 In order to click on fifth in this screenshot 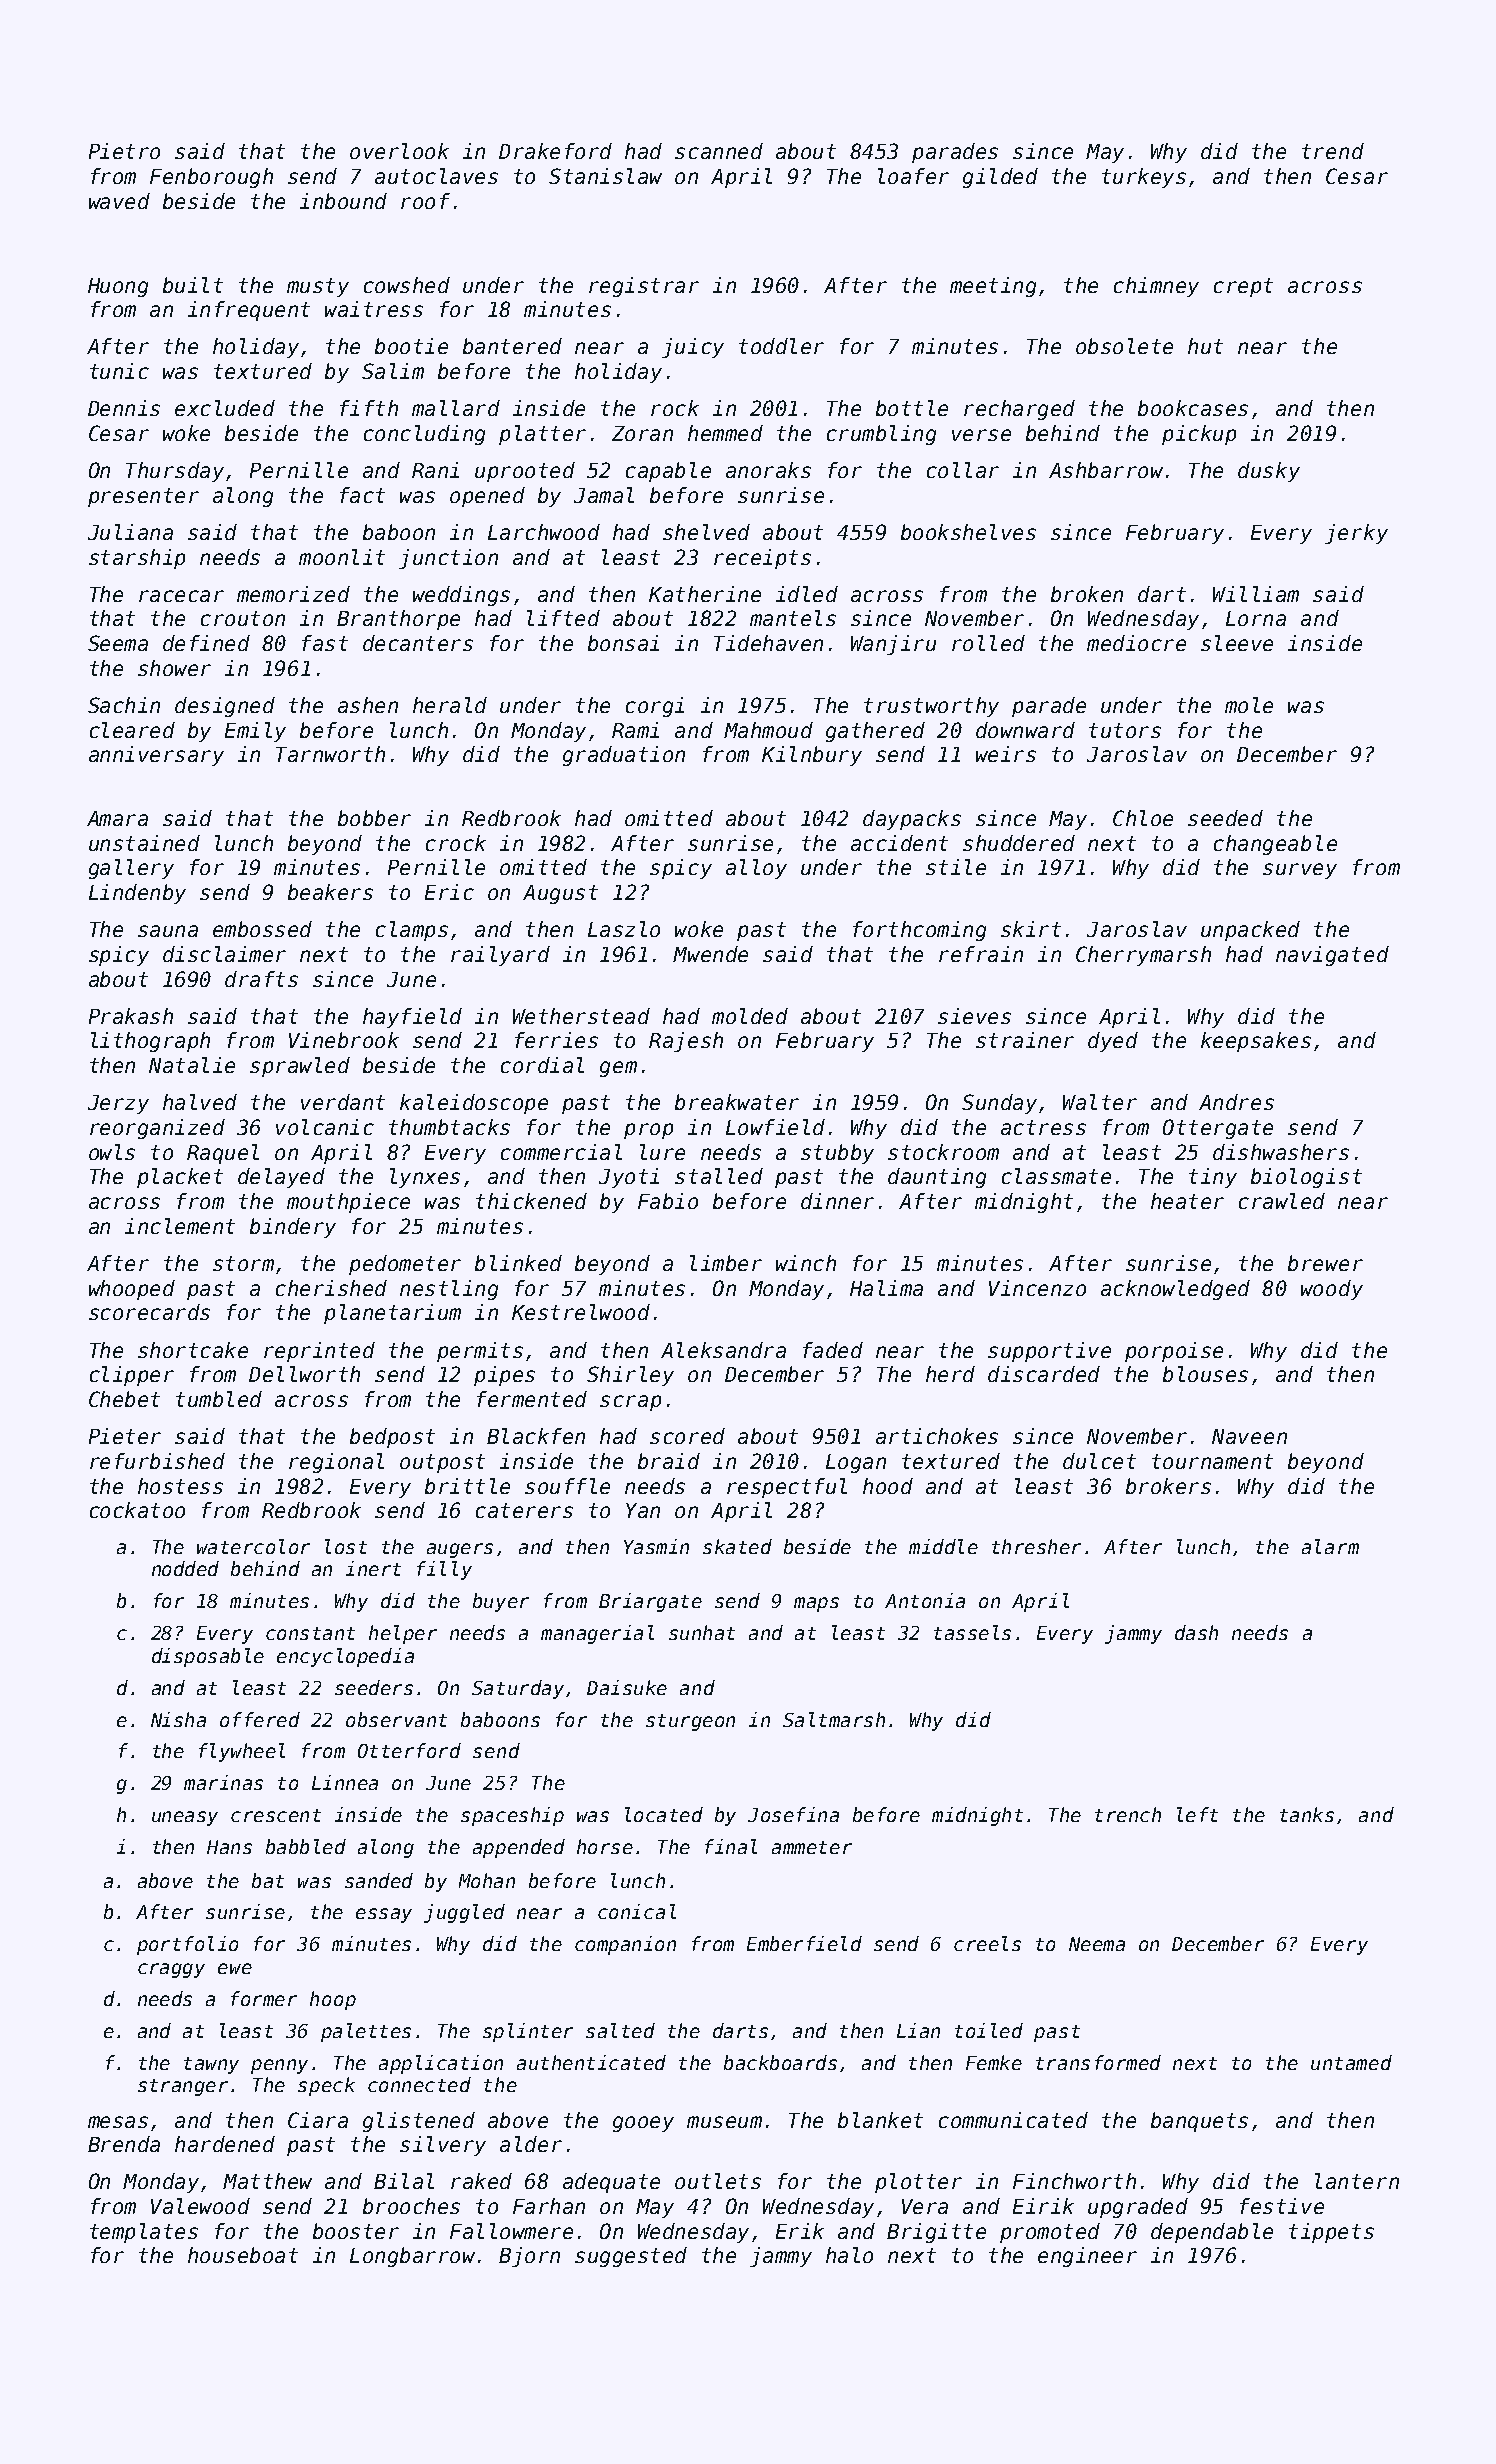, I will do `click(369, 408)`.
